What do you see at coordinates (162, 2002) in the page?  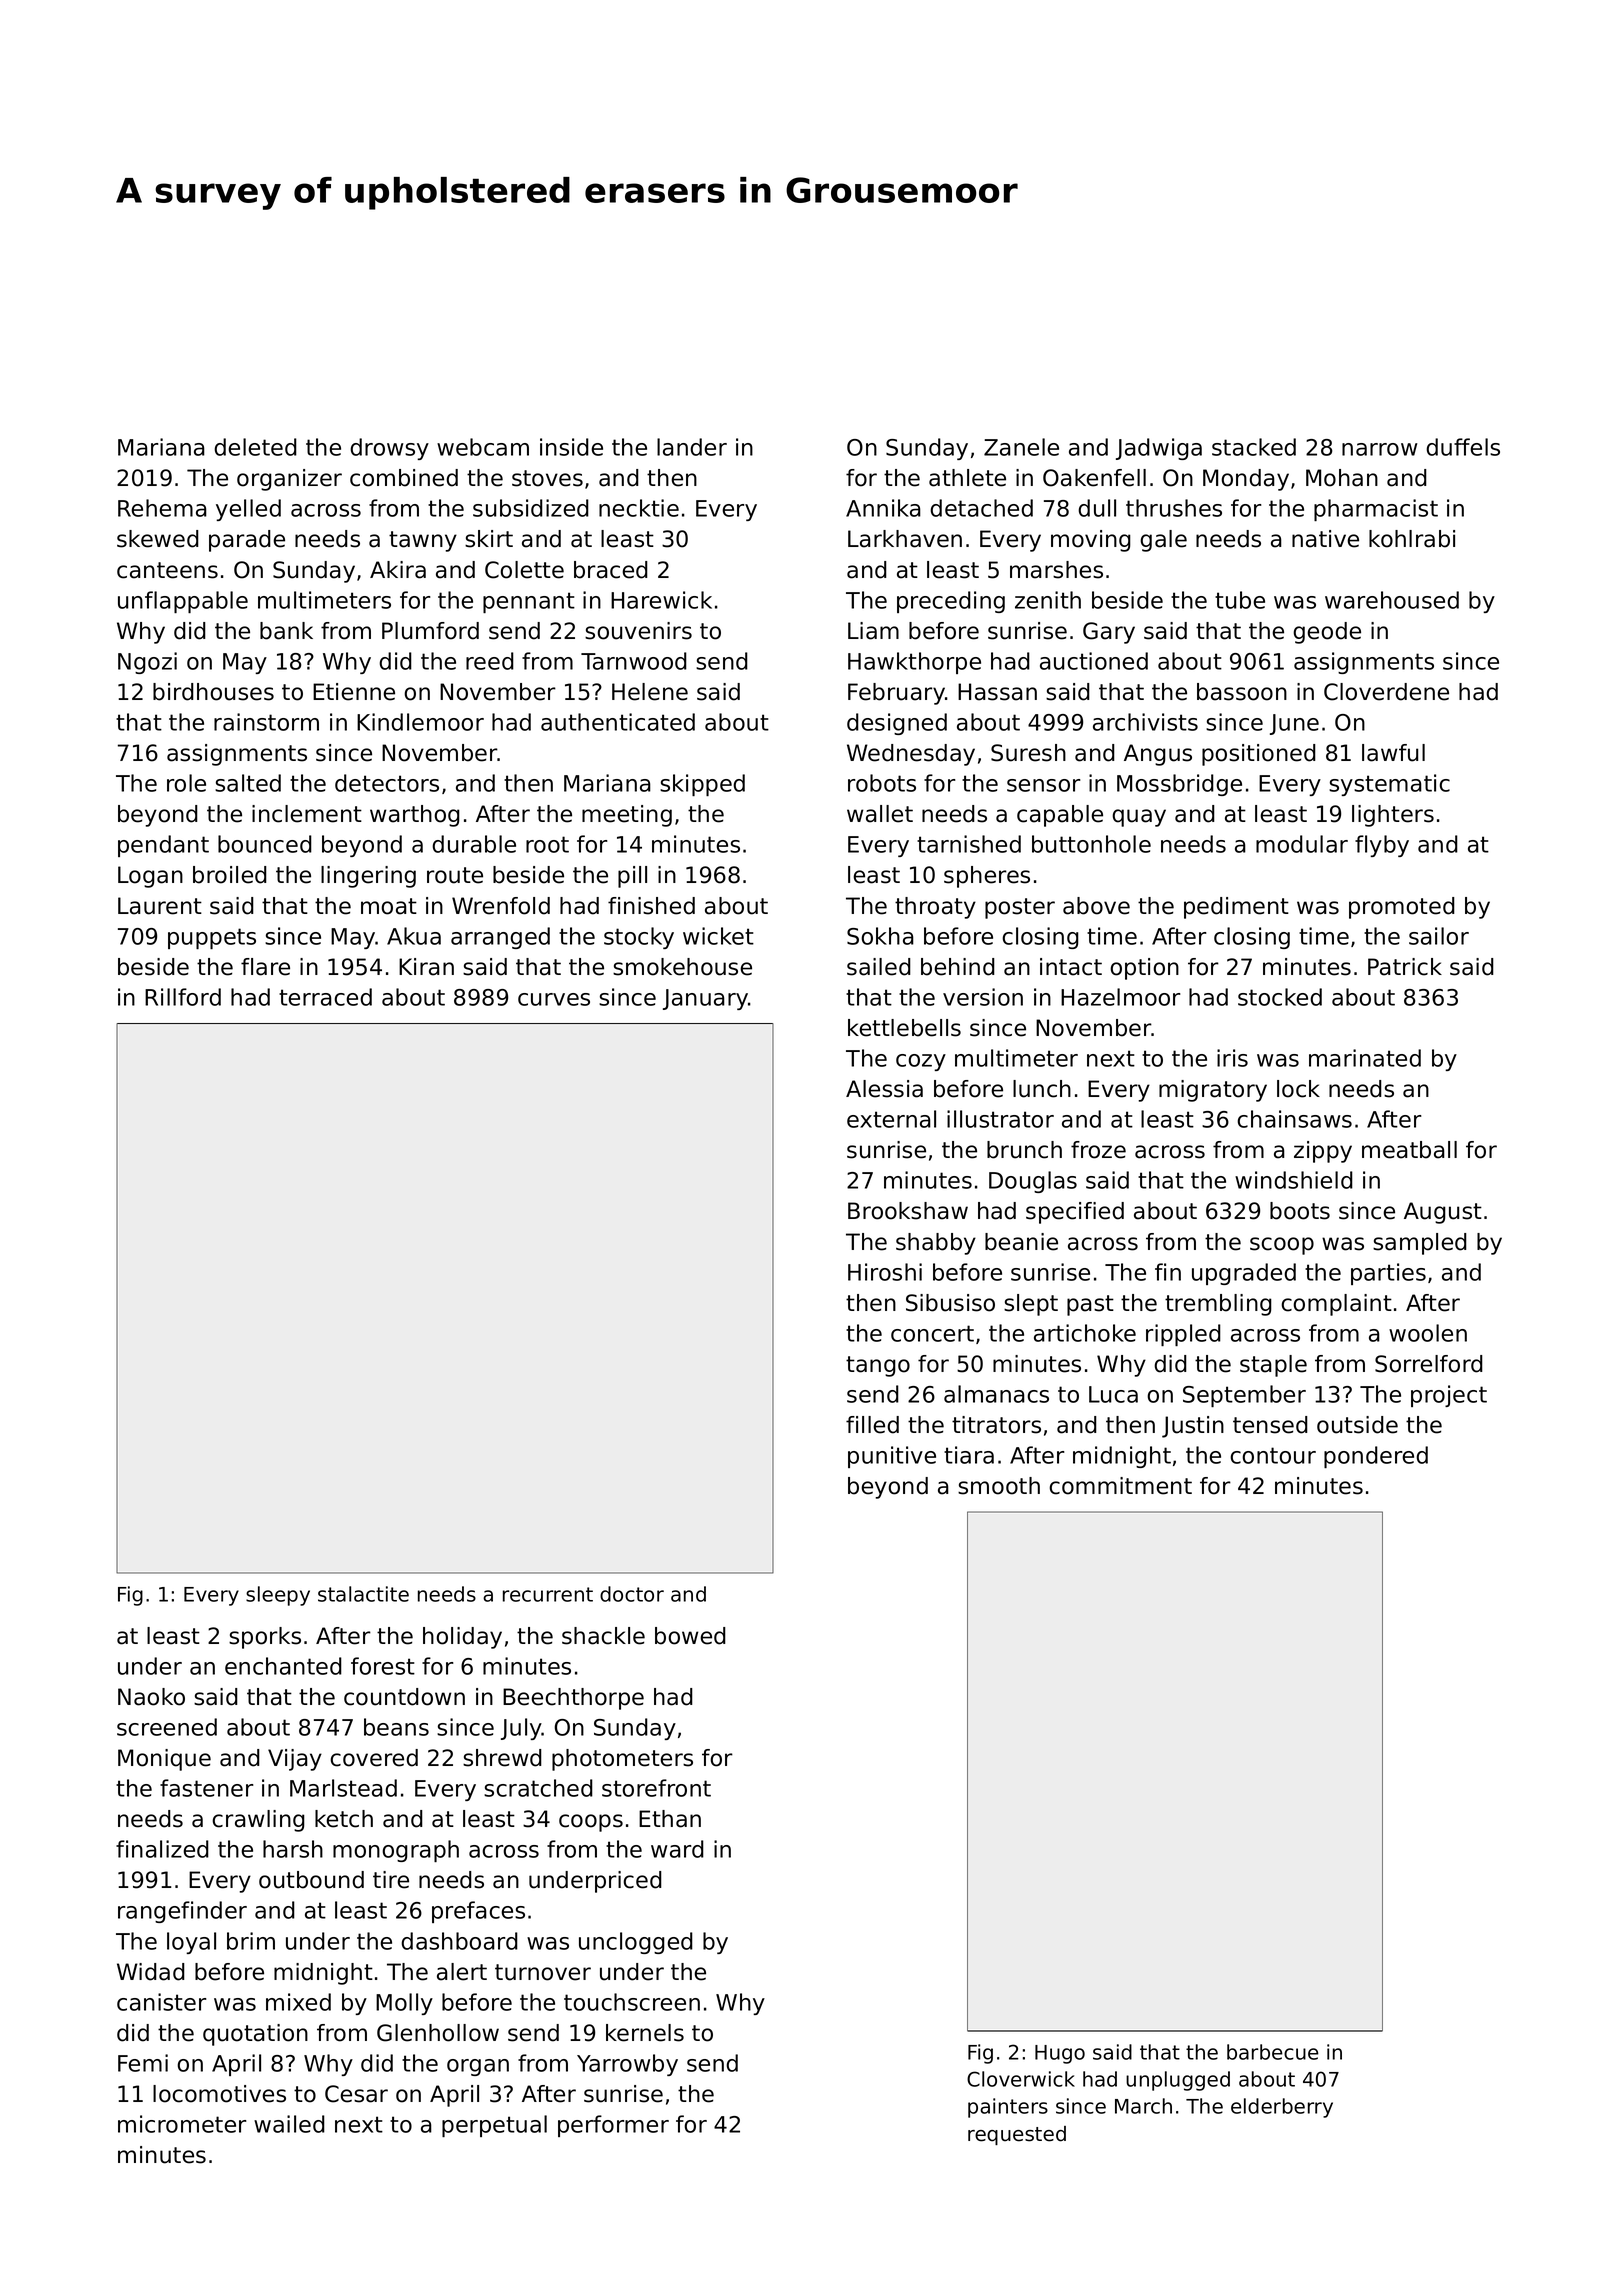 I see `canister` at bounding box center [162, 2002].
